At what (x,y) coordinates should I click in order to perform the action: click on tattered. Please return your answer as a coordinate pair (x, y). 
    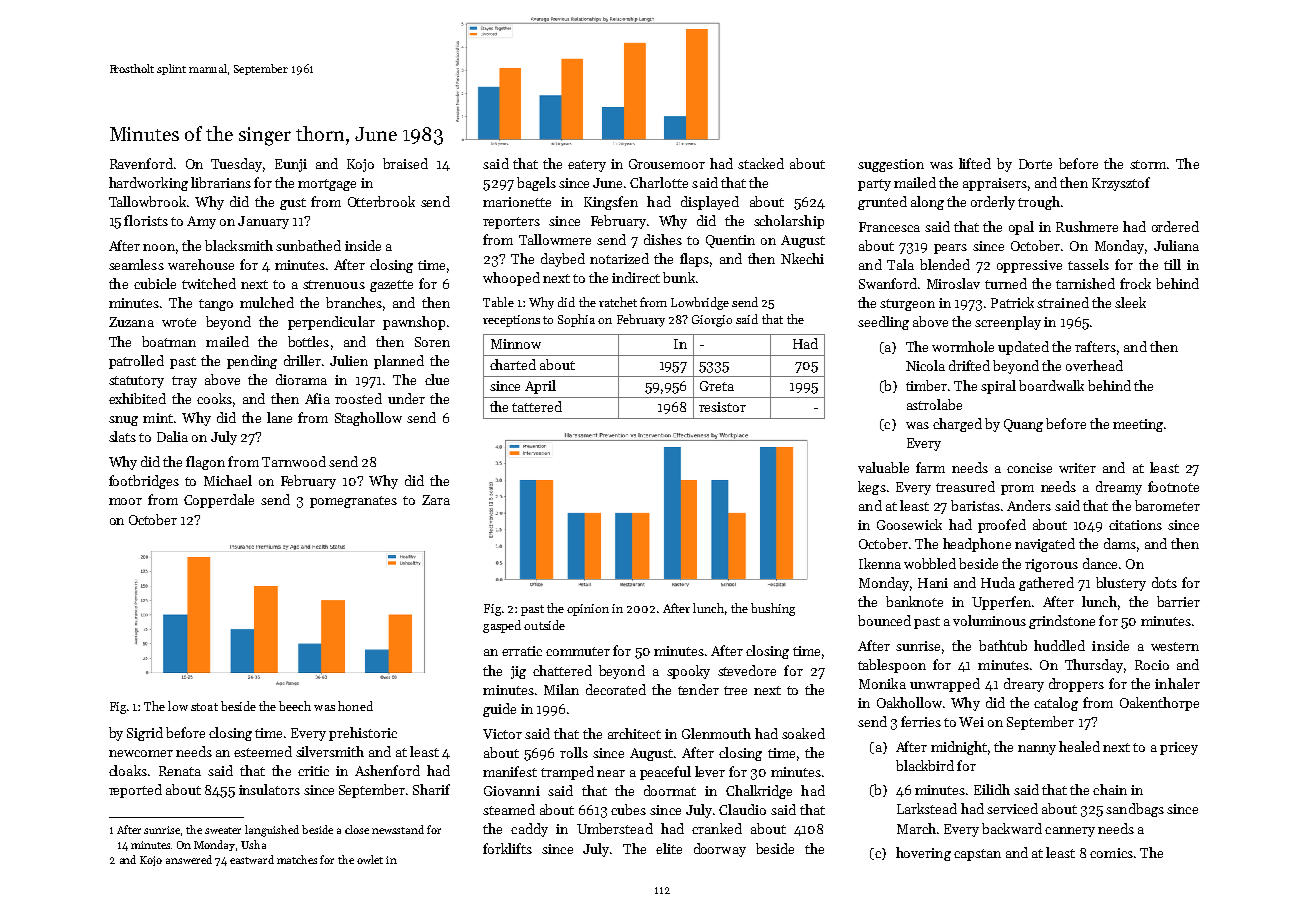
    Looking at the image, I should click on (537, 406).
